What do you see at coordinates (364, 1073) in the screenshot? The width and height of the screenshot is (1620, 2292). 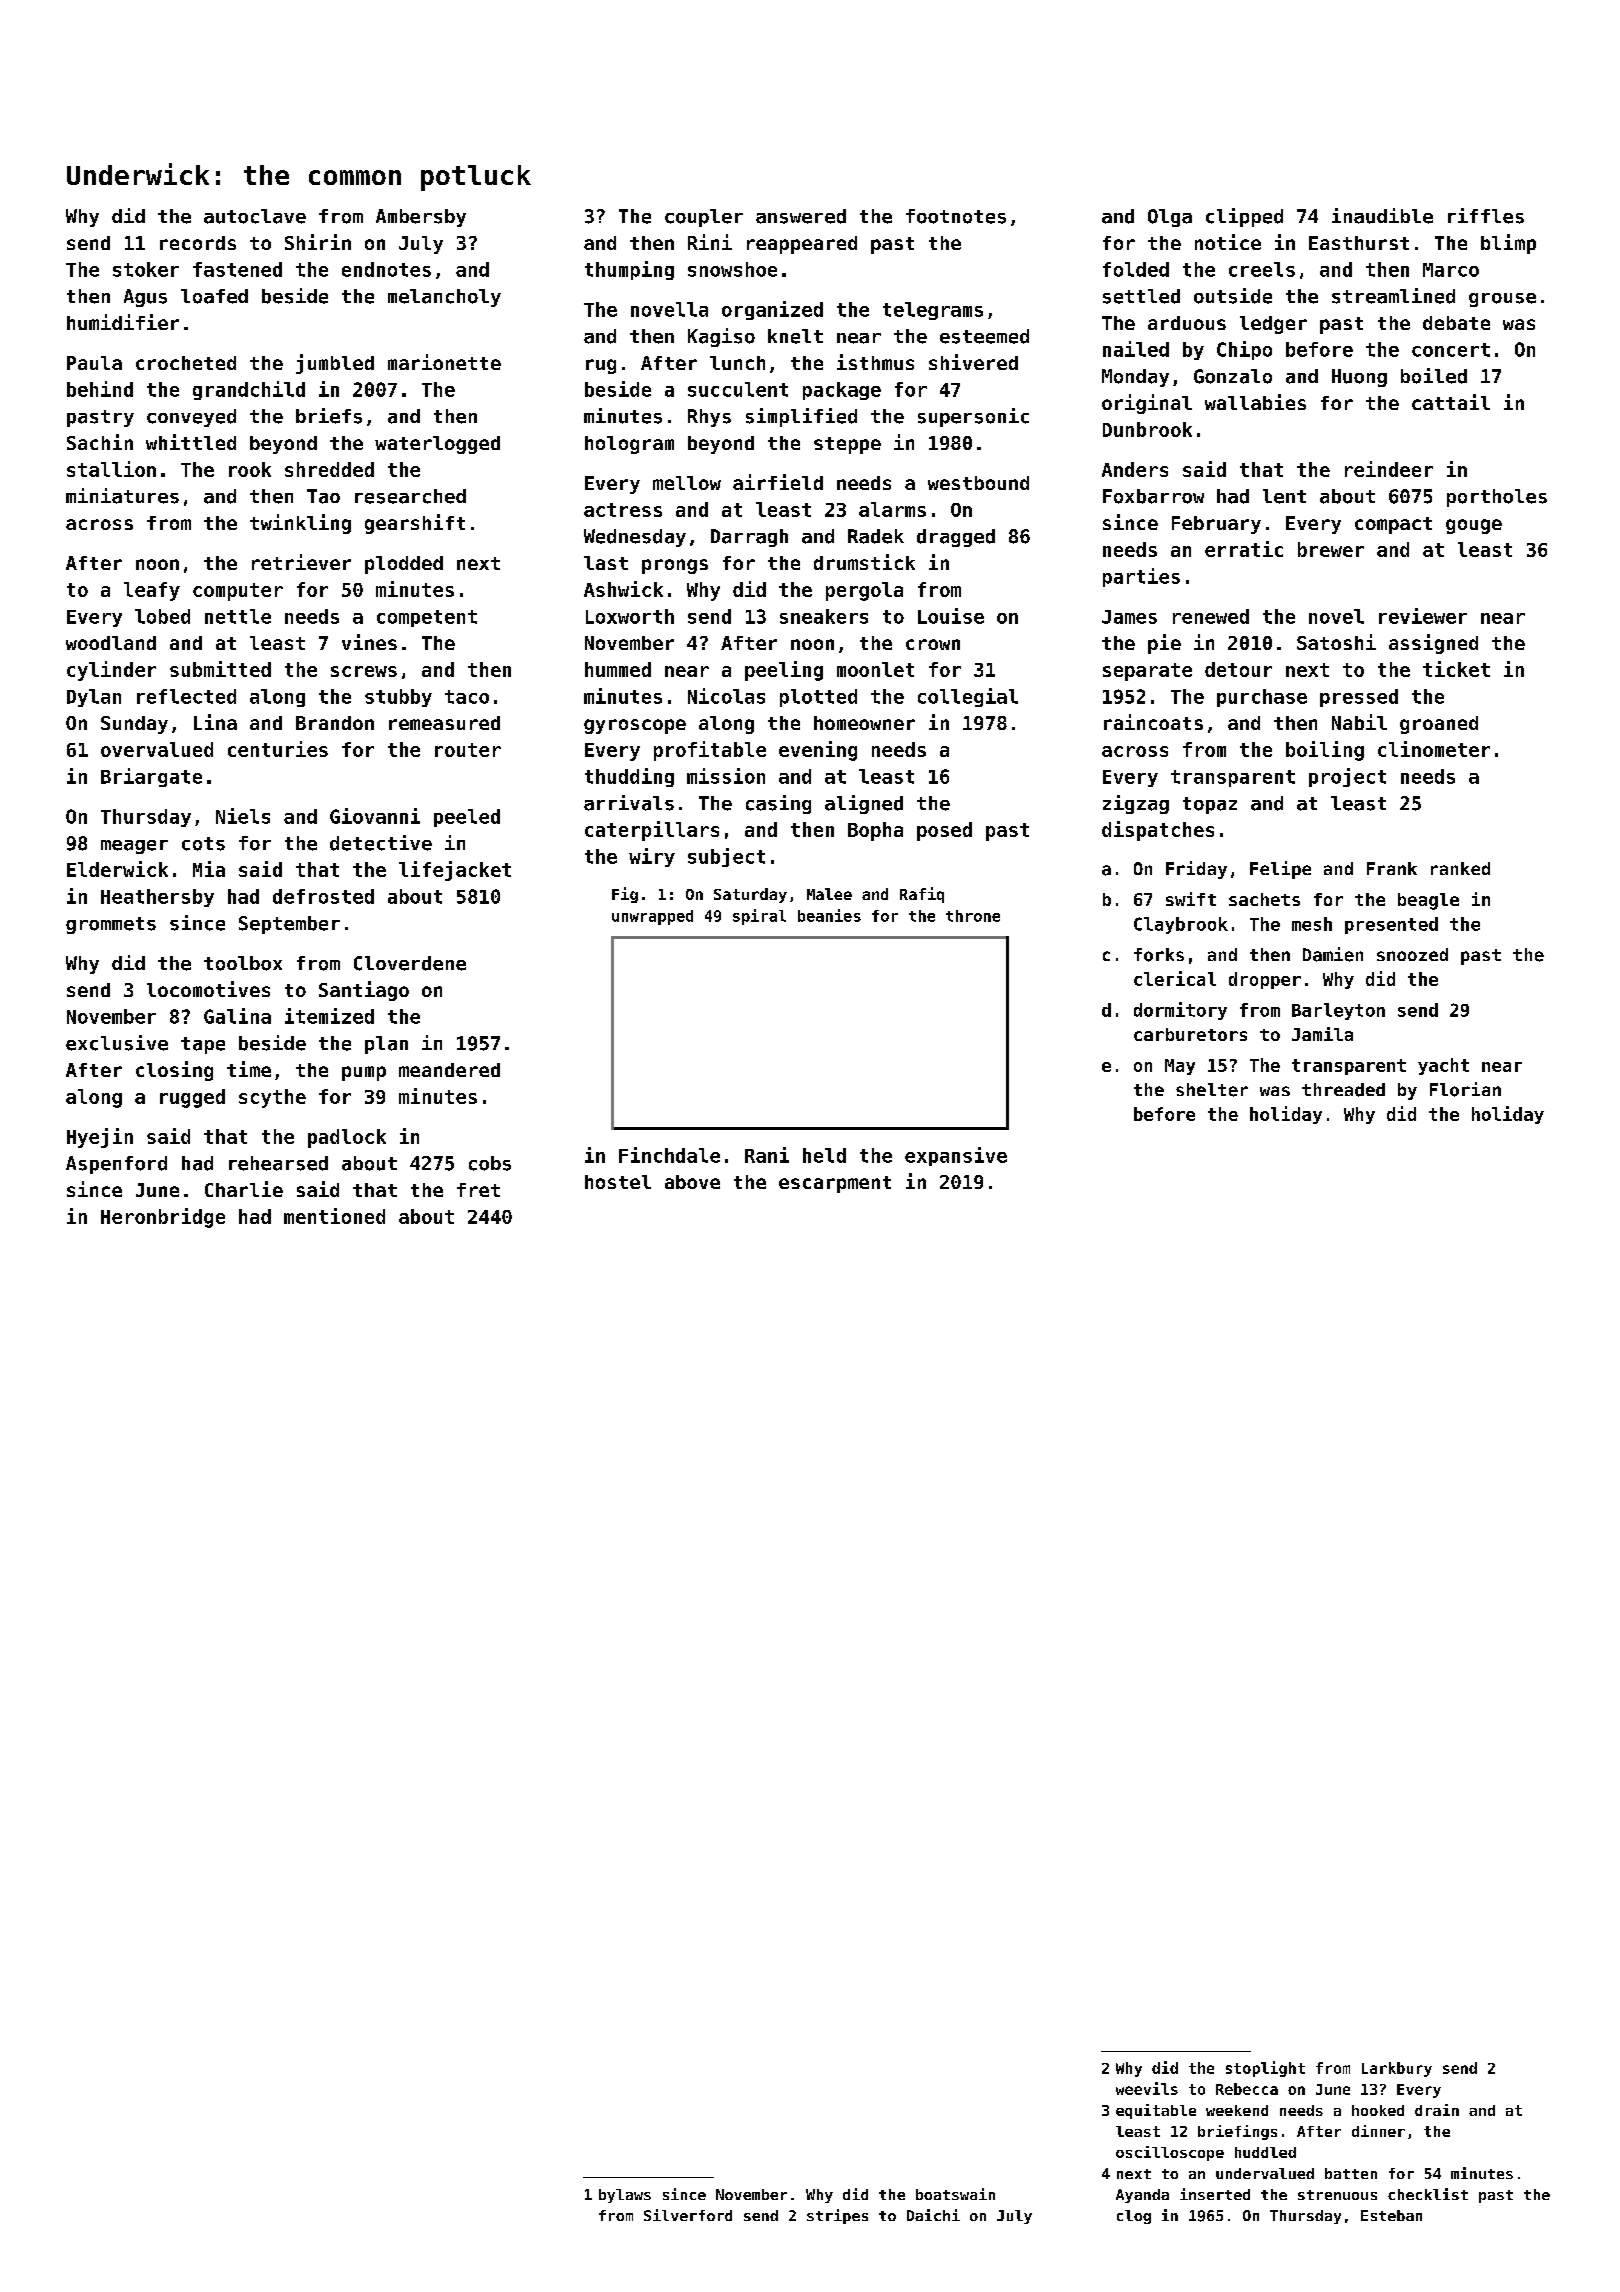 I see `pump` at bounding box center [364, 1073].
